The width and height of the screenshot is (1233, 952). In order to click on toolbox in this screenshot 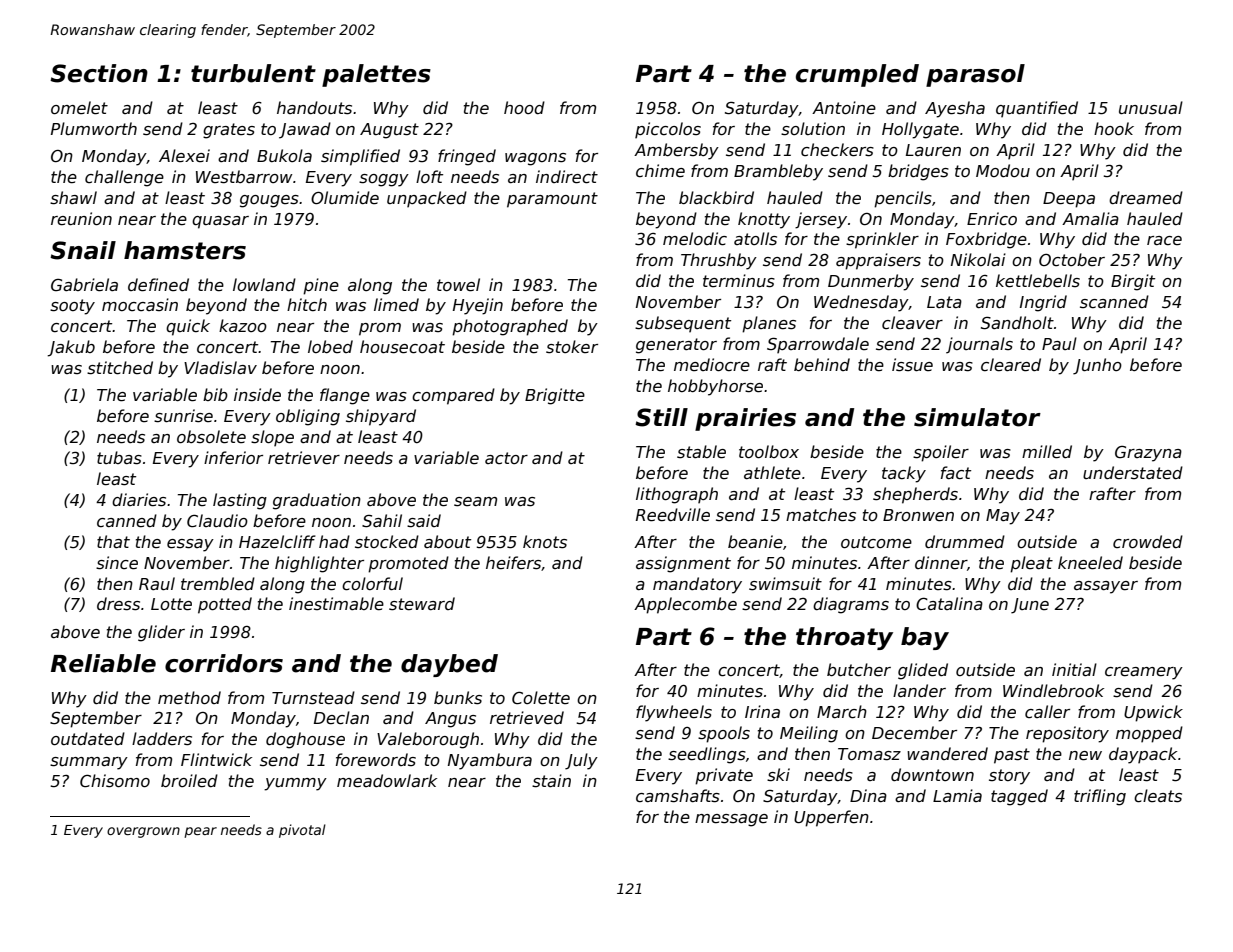, I will do `click(769, 451)`.
